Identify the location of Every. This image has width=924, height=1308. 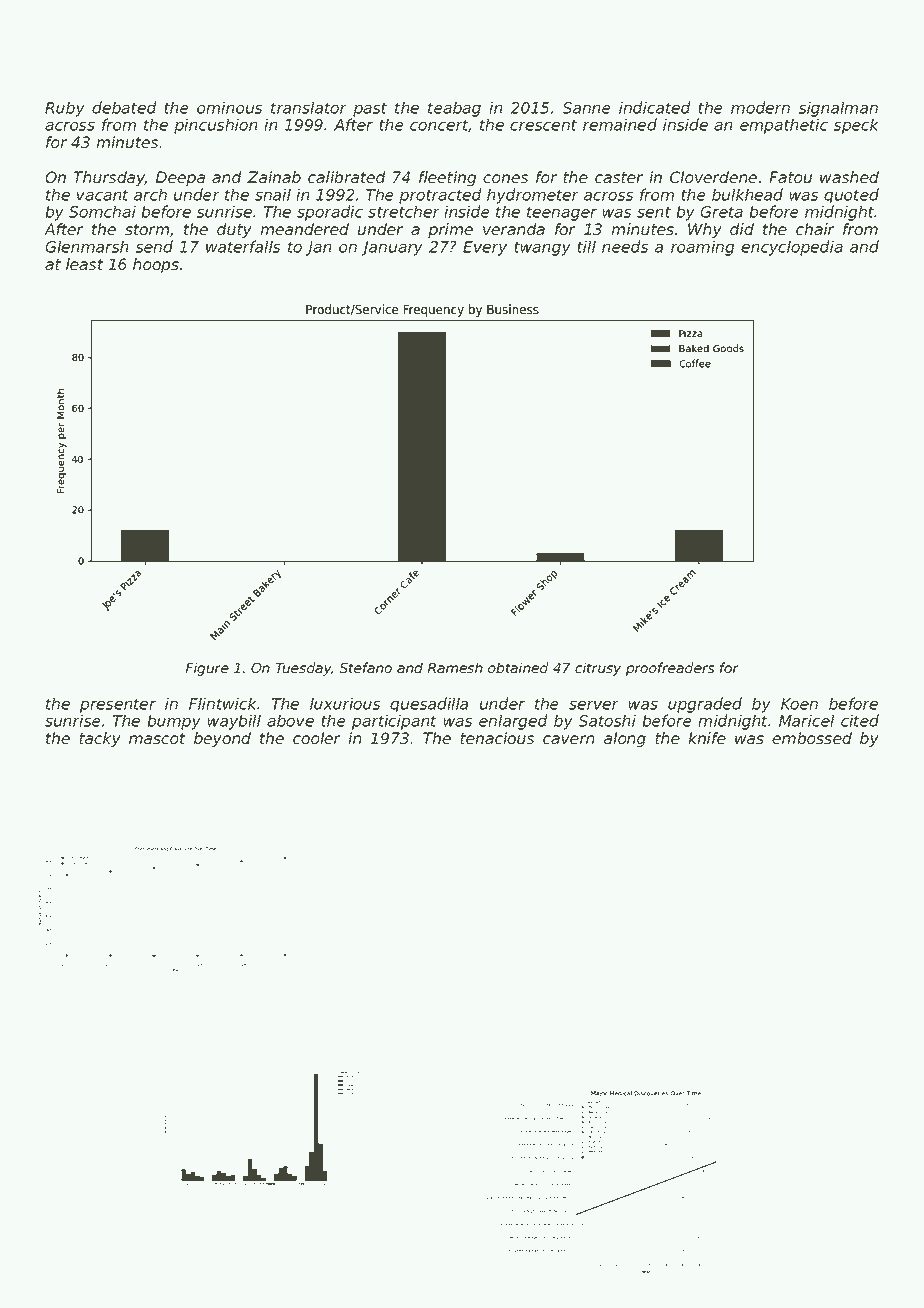
(485, 248).
